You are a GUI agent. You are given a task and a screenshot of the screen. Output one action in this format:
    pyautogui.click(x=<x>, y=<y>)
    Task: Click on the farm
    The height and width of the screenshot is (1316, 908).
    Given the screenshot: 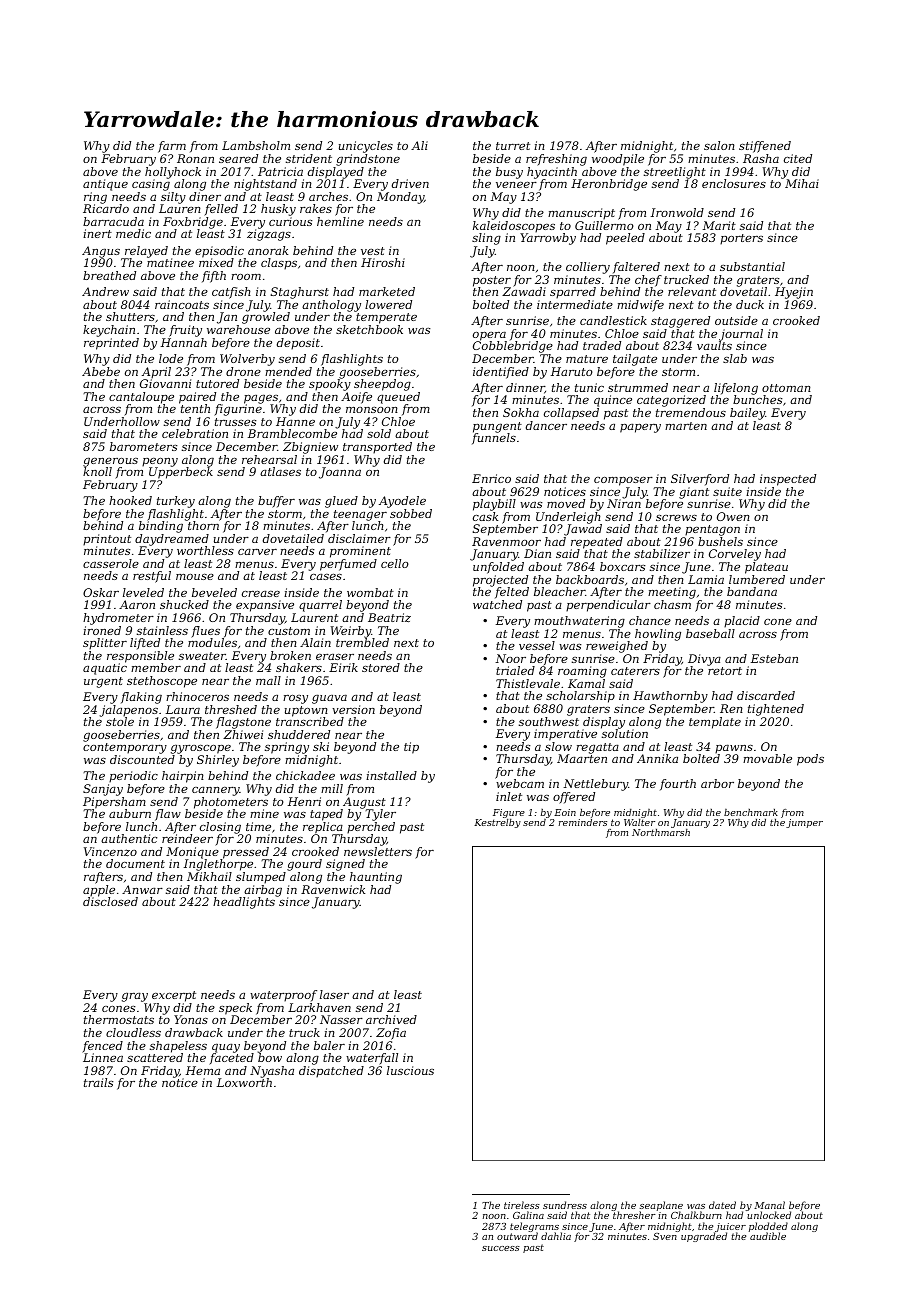 What is the action you would take?
    pyautogui.click(x=172, y=147)
